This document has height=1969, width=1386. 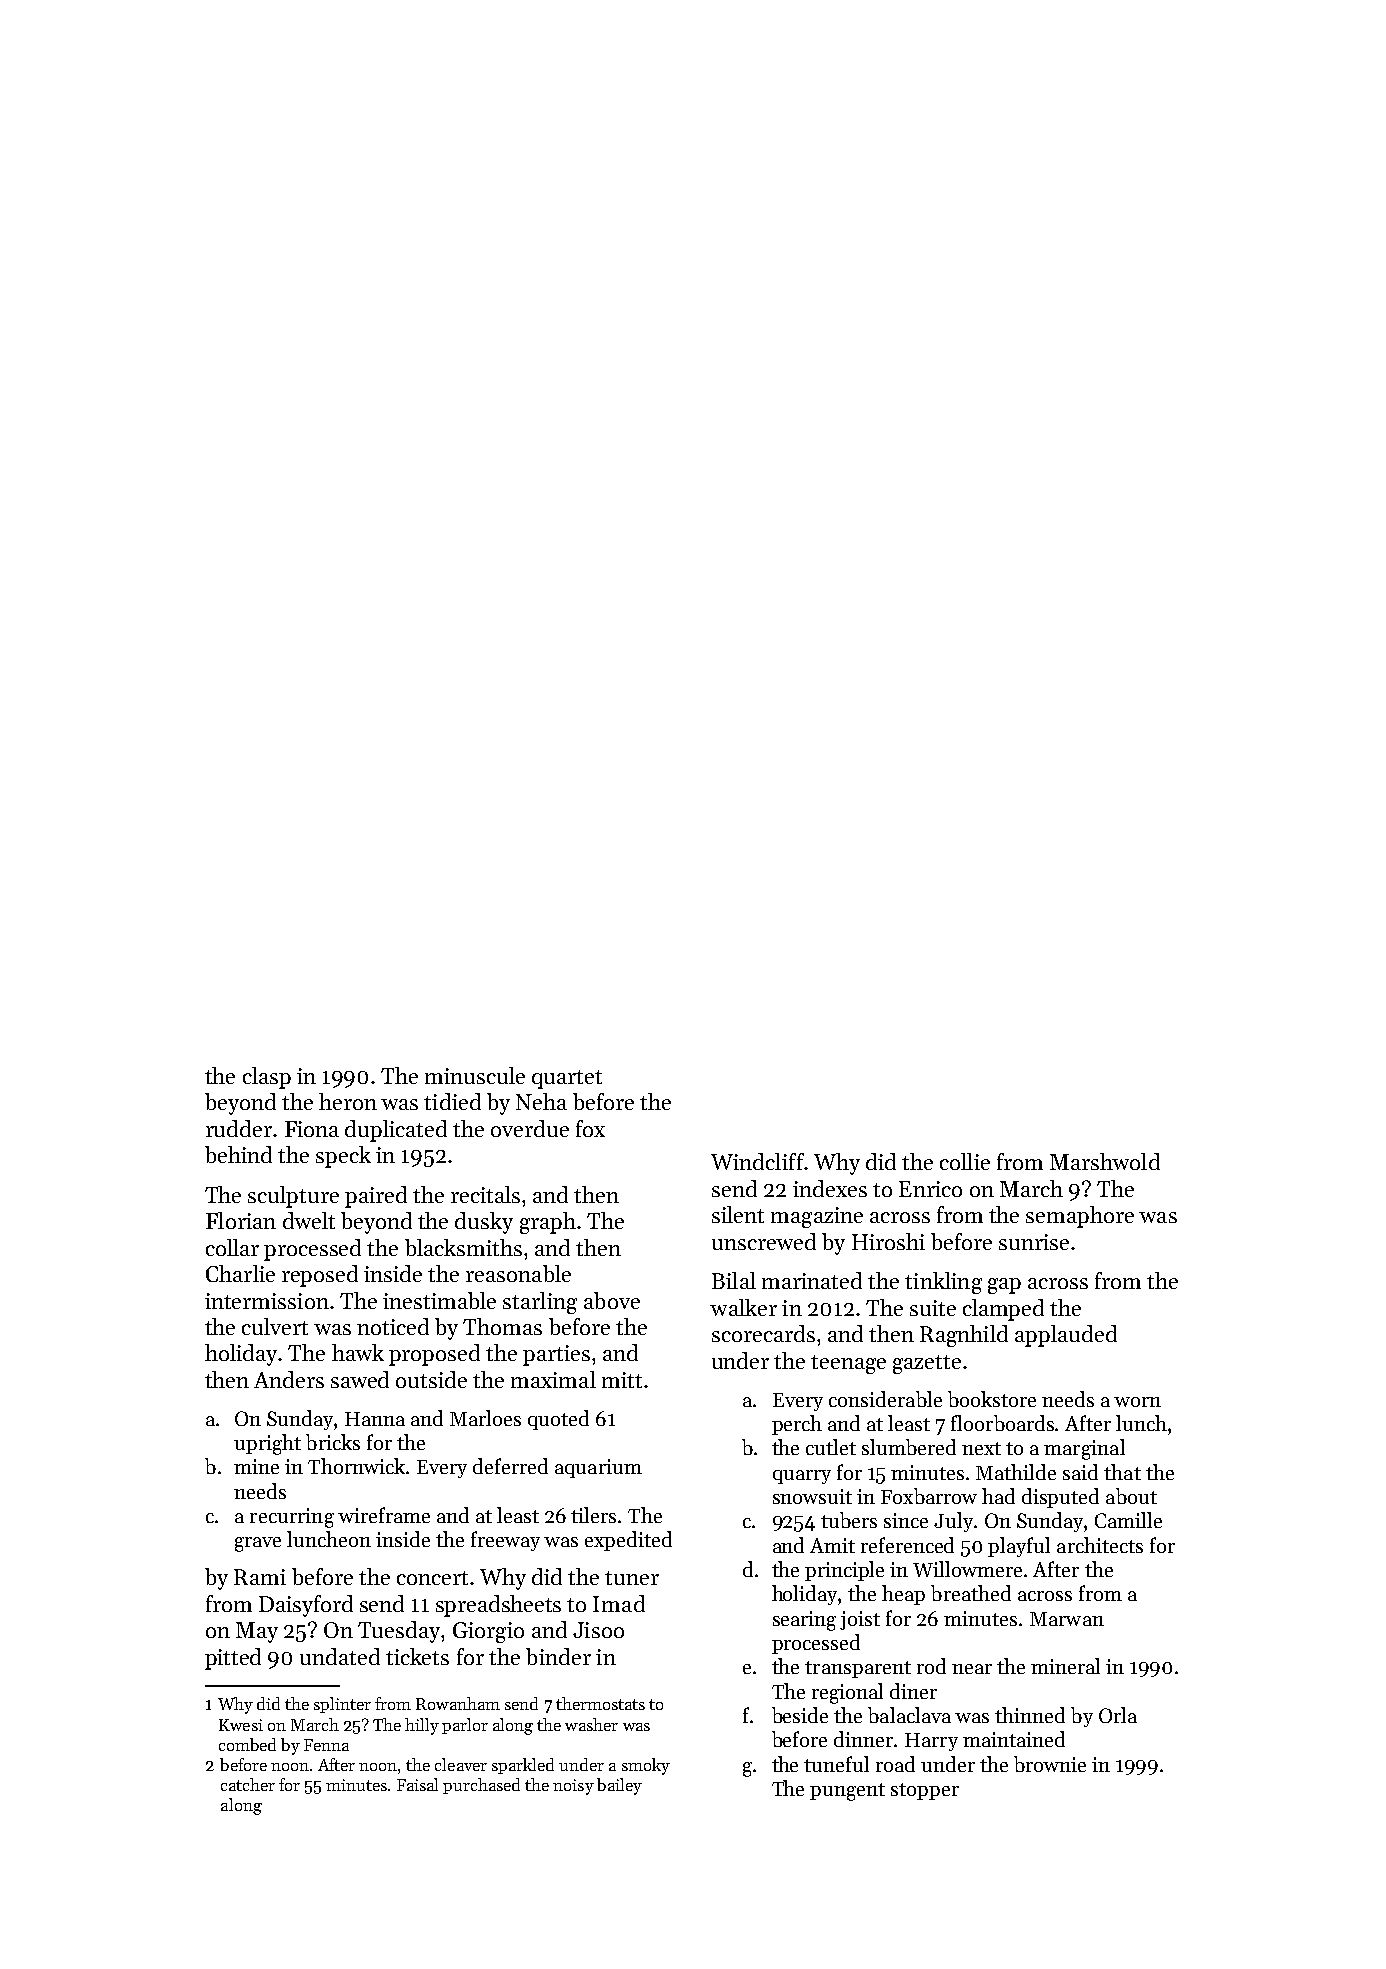 I want to click on Thornwick, so click(x=356, y=1466).
